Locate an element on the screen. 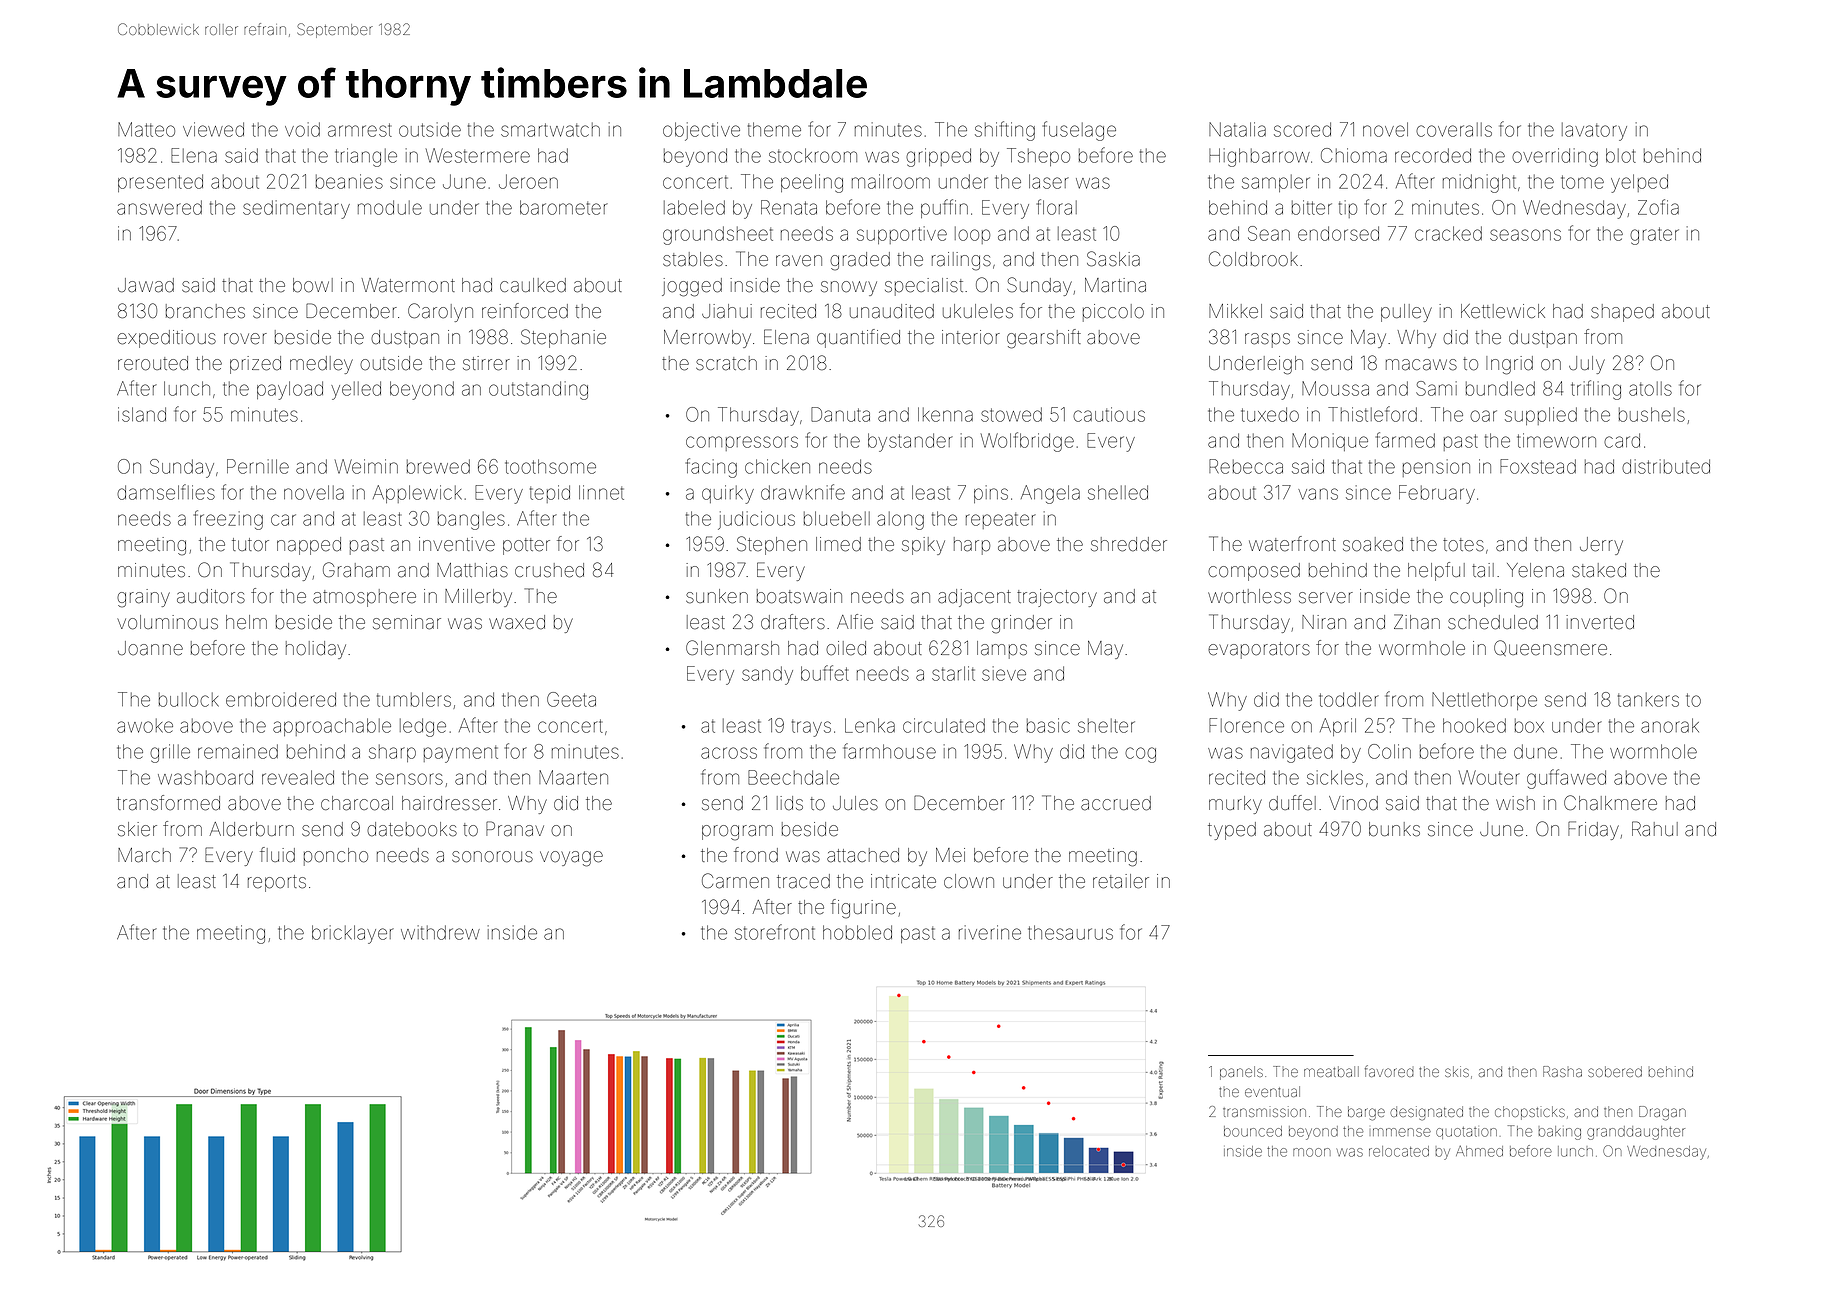 Image resolution: width=1835 pixels, height=1298 pixels. fuselage is located at coordinates (1079, 131).
